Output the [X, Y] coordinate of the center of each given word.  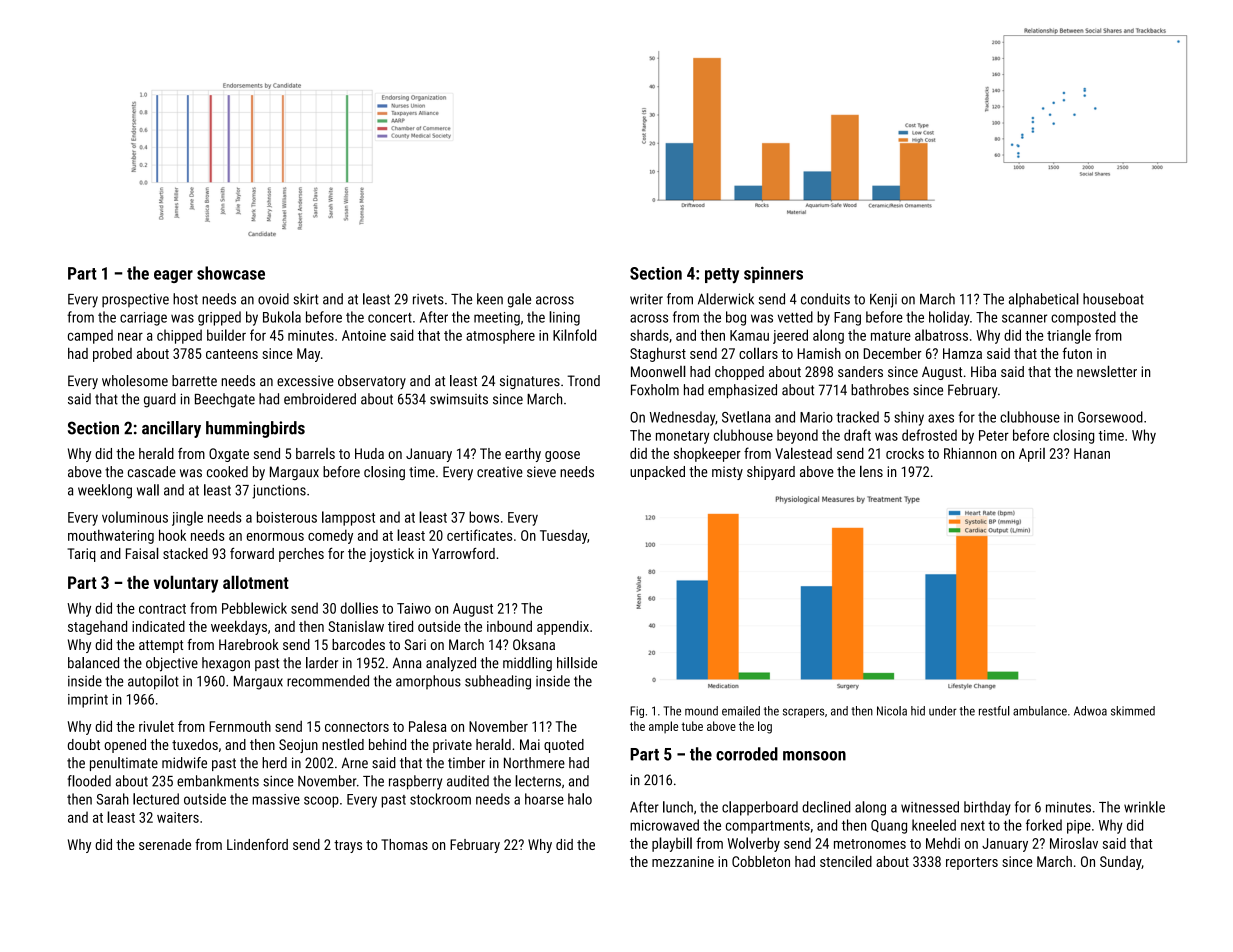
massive [276, 799]
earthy [523, 455]
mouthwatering [111, 536]
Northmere [534, 763]
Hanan [1092, 453]
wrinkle [1144, 807]
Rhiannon [970, 453]
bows [484, 517]
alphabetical [1044, 300]
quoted [564, 746]
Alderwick [726, 299]
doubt [84, 744]
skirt [305, 299]
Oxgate [229, 455]
